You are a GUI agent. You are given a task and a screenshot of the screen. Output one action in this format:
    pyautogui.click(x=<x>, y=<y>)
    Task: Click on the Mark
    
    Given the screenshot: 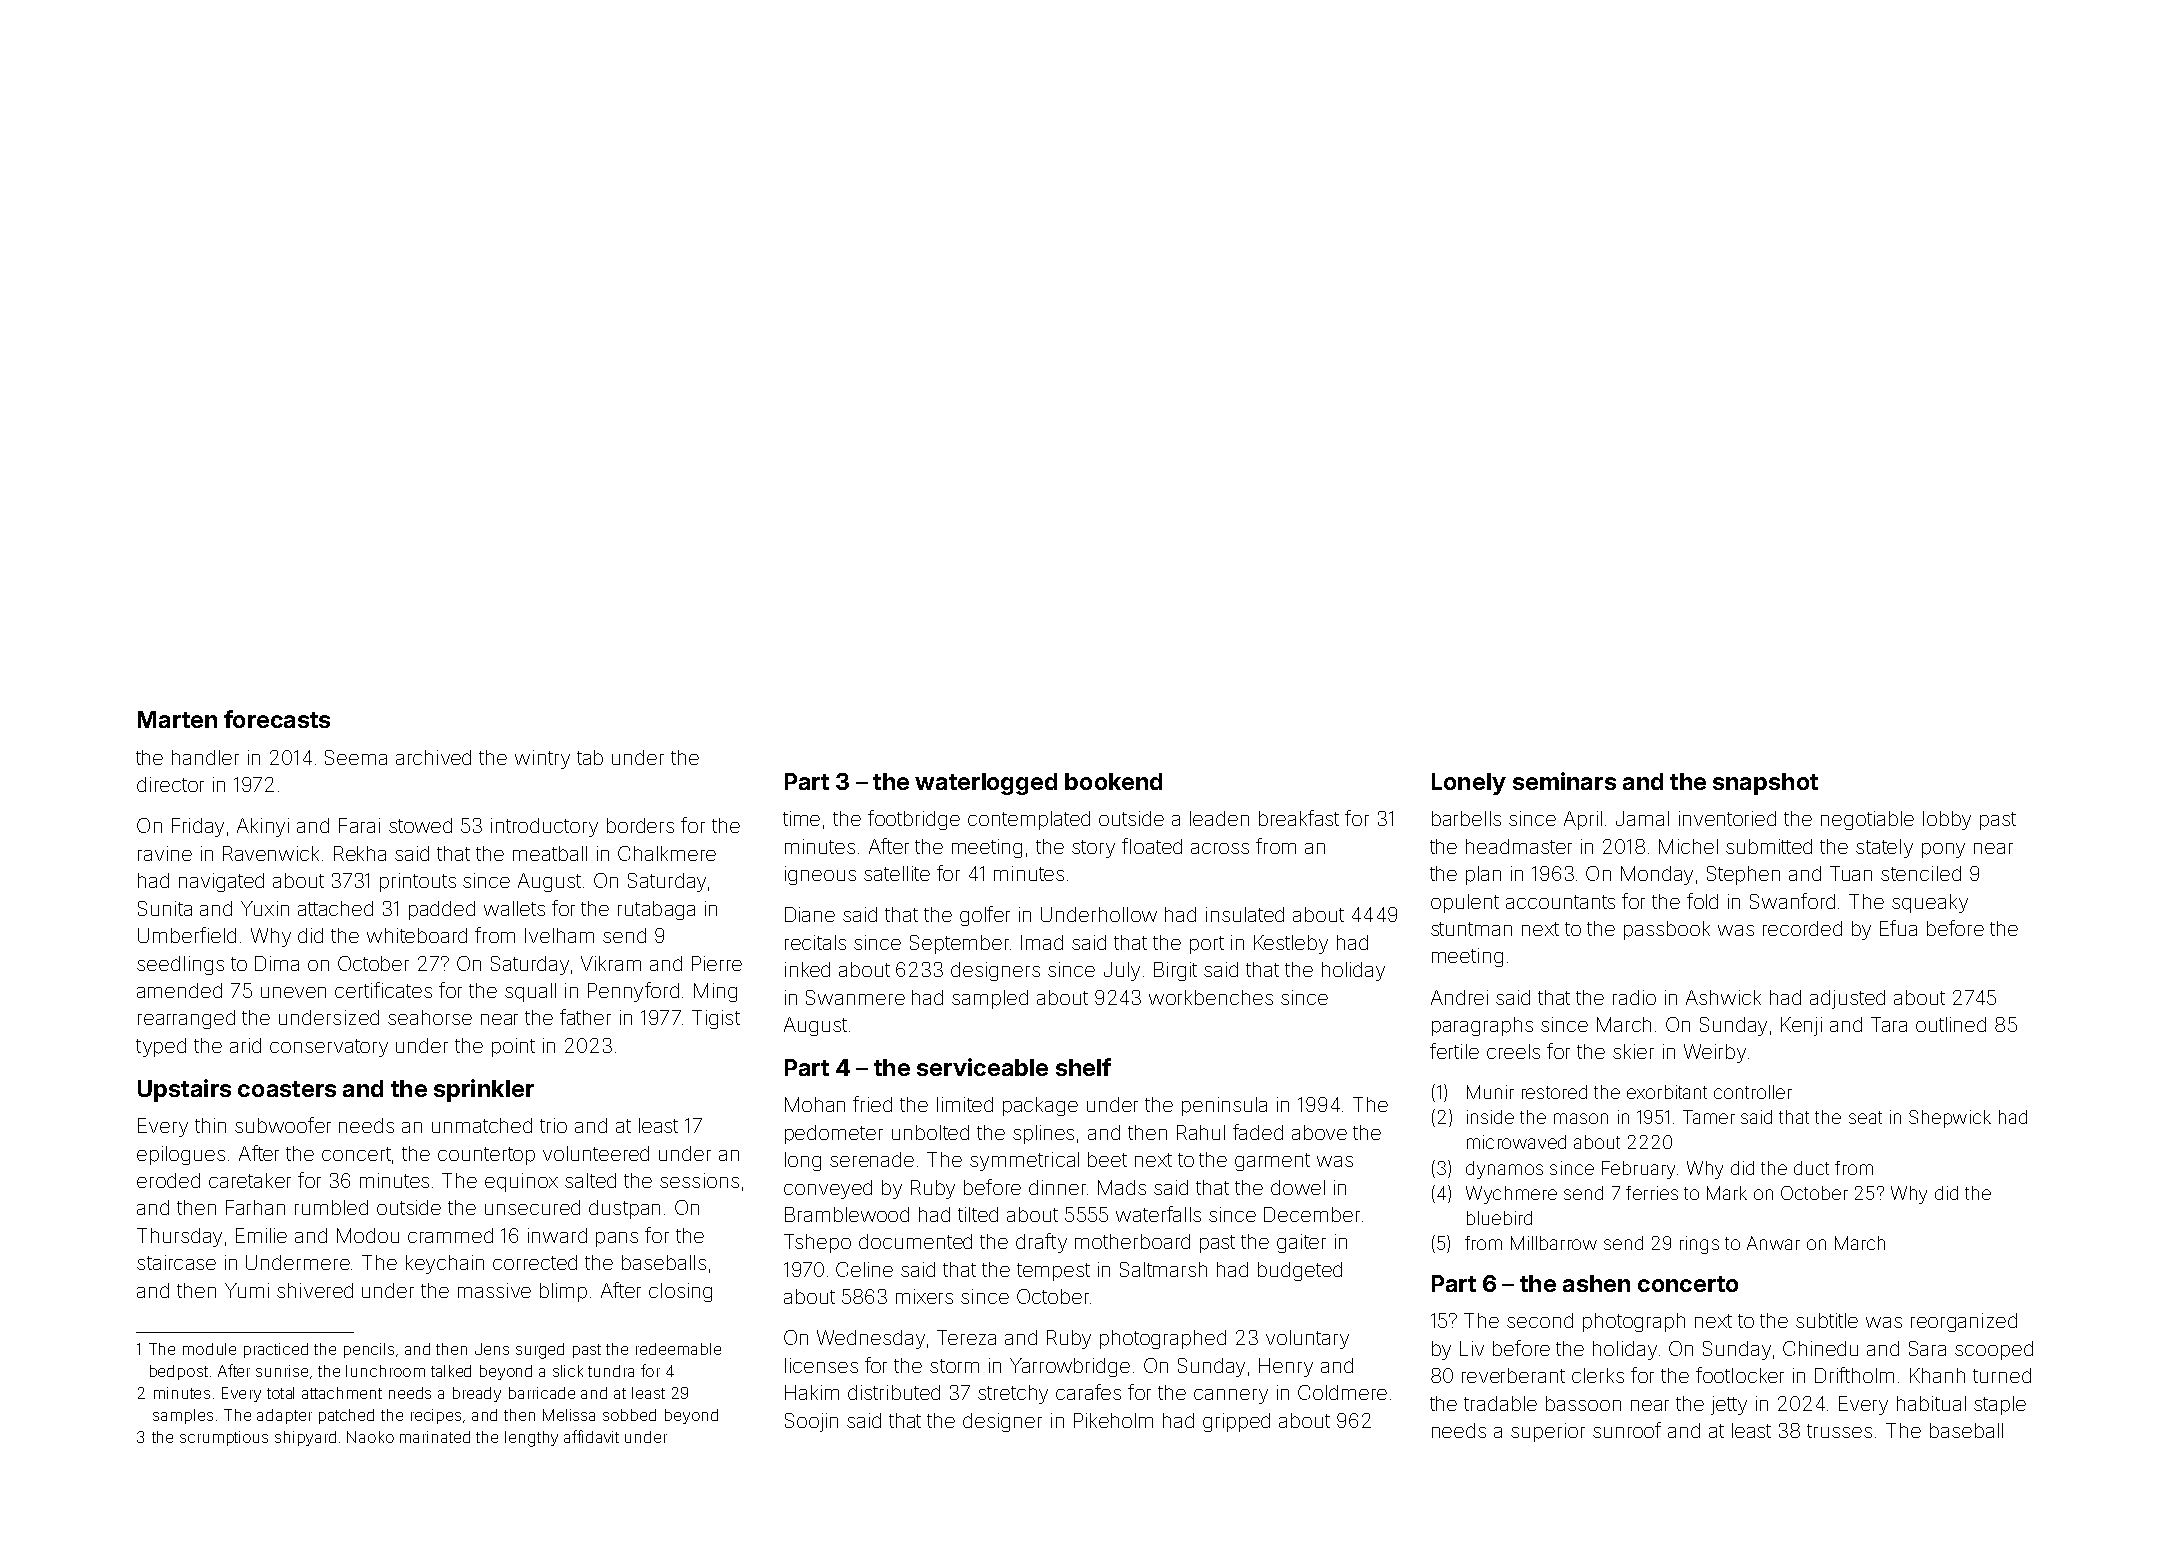 What is the action you would take?
    pyautogui.click(x=1727, y=1193)
